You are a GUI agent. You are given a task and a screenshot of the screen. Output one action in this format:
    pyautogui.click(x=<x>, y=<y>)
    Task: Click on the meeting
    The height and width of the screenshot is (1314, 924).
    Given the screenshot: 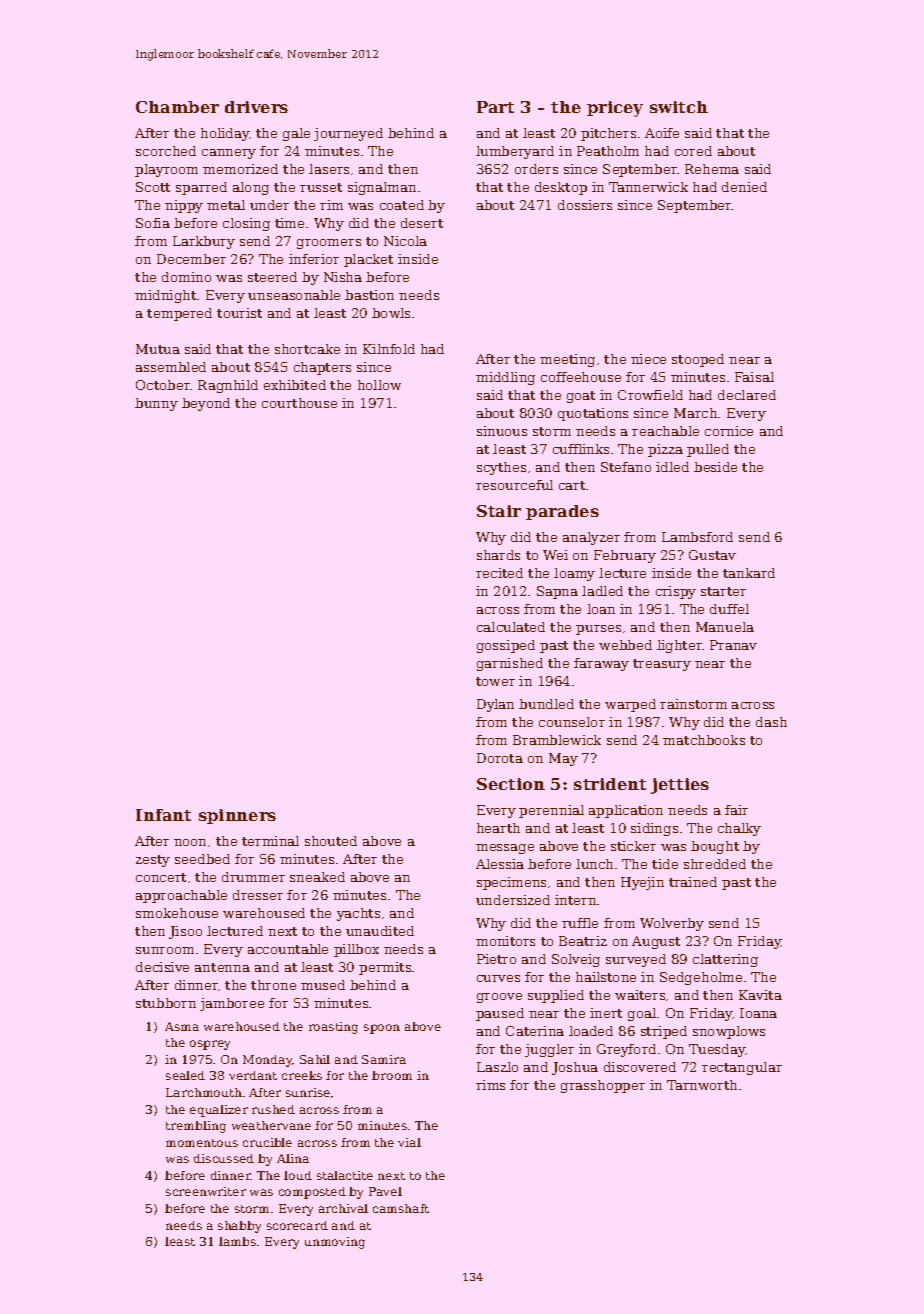 What is the action you would take?
    pyautogui.click(x=567, y=360)
